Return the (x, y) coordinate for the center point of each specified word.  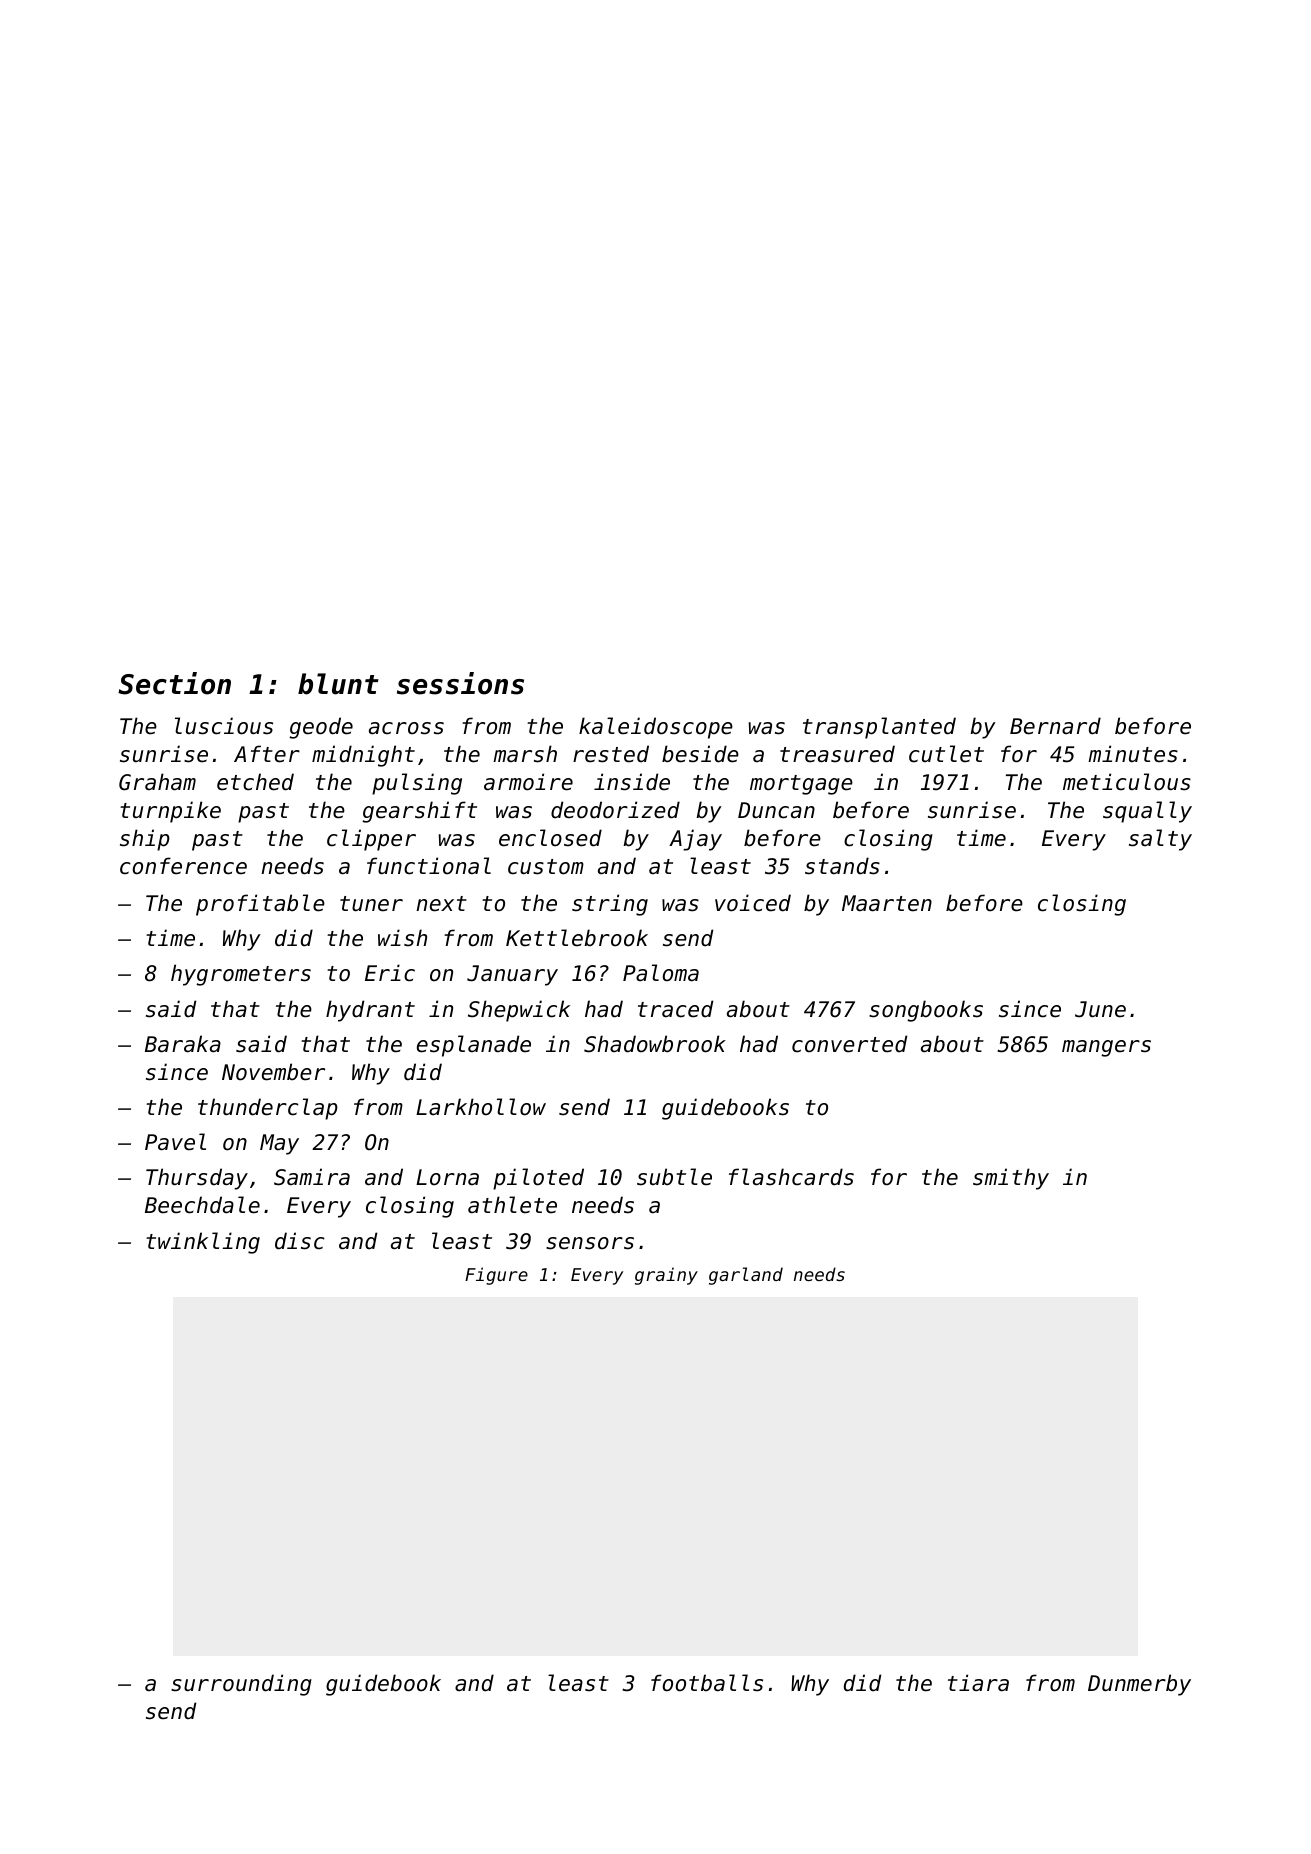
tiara (978, 1682)
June (1100, 1009)
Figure (496, 1276)
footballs (707, 1683)
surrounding (241, 1685)
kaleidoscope (656, 728)
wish (402, 938)
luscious (224, 726)
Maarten (887, 903)
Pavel (175, 1142)
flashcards (791, 1177)
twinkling (203, 1243)
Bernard (1055, 726)
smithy (1011, 1179)
